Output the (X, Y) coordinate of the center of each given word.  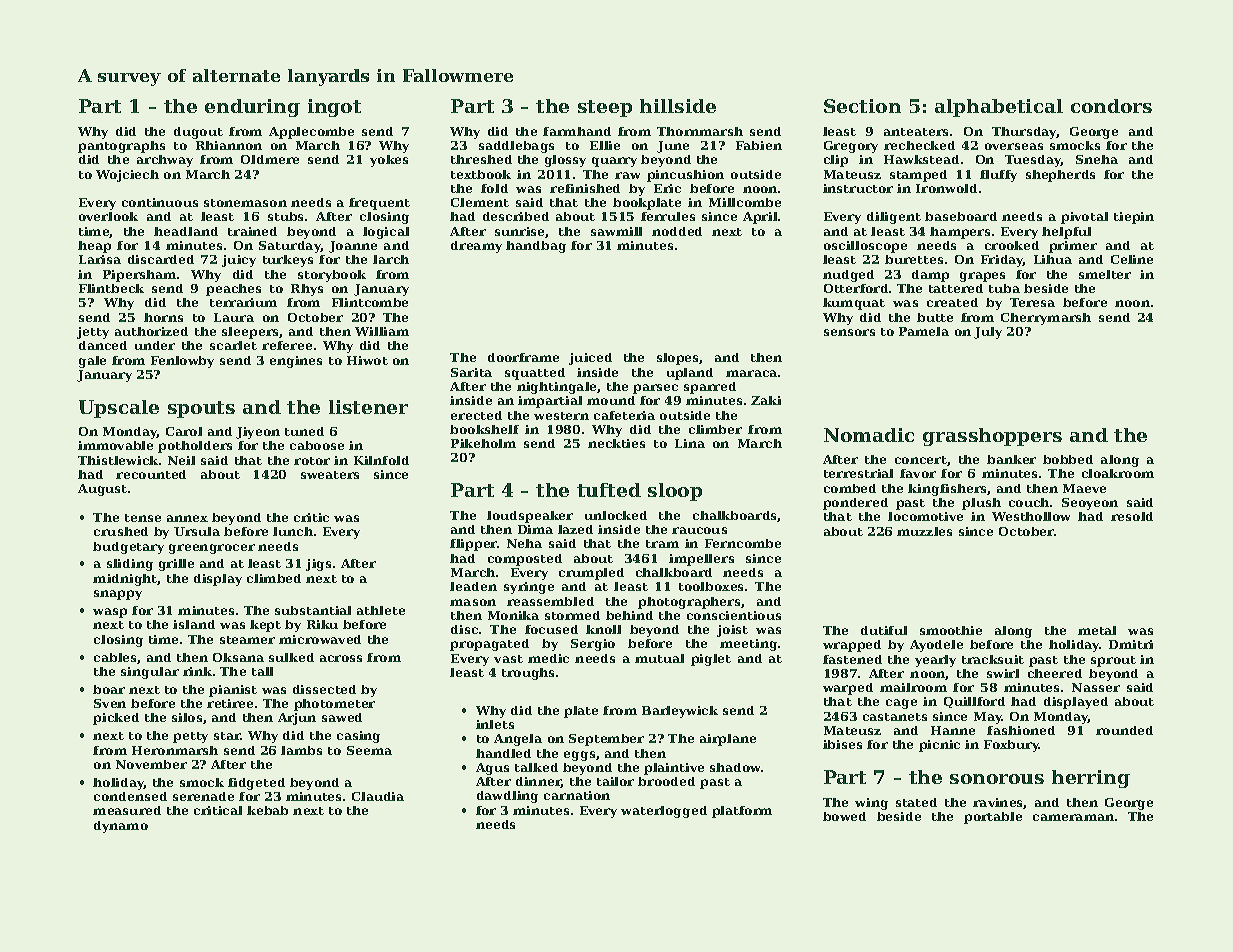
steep (605, 108)
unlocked (616, 515)
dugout (198, 133)
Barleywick (680, 712)
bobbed (1068, 459)
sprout (1113, 661)
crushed (121, 531)
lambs (301, 750)
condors (1111, 106)
